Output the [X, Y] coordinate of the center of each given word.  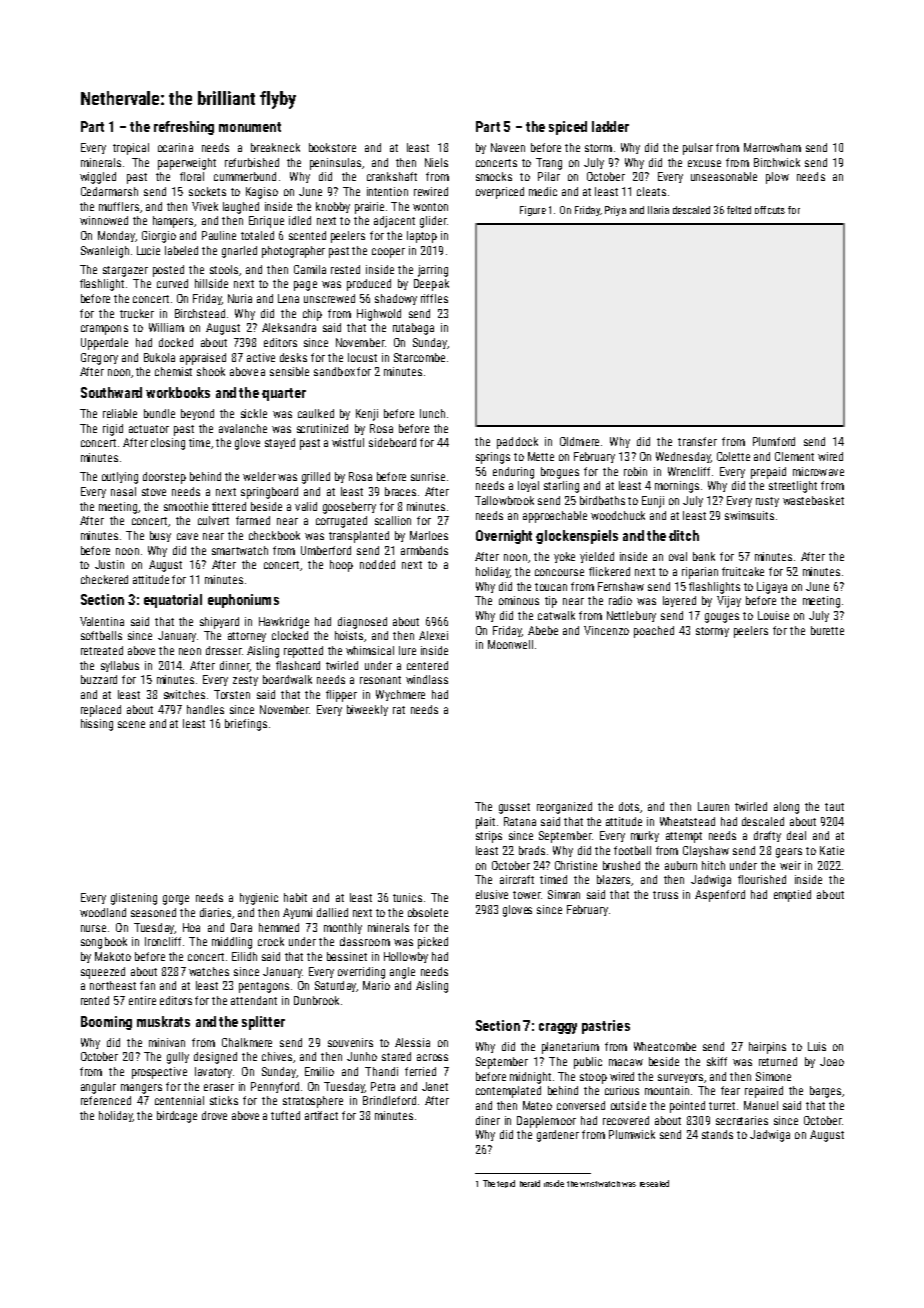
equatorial [173, 601]
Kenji [367, 415]
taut [834, 807]
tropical [131, 149]
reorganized [564, 808]
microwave [818, 471]
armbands [424, 550]
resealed [654, 1183]
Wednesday [683, 457]
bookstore [332, 147]
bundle [159, 413]
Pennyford [275, 1087]
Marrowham [772, 147]
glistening [134, 899]
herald [530, 1183]
